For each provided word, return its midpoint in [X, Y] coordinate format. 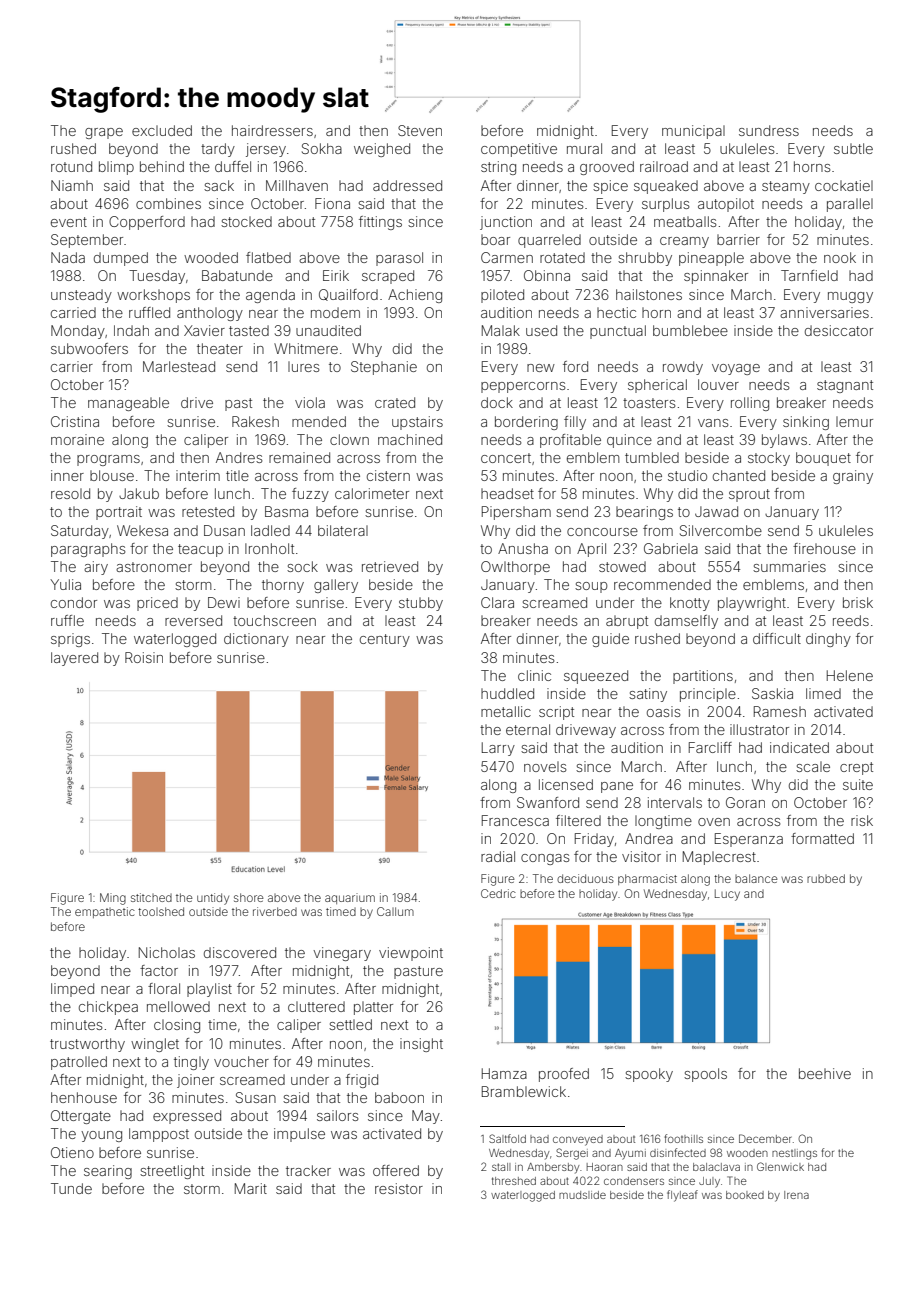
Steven [420, 130]
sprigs [70, 640]
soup [591, 587]
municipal [693, 132]
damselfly [686, 622]
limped [72, 990]
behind [162, 166]
